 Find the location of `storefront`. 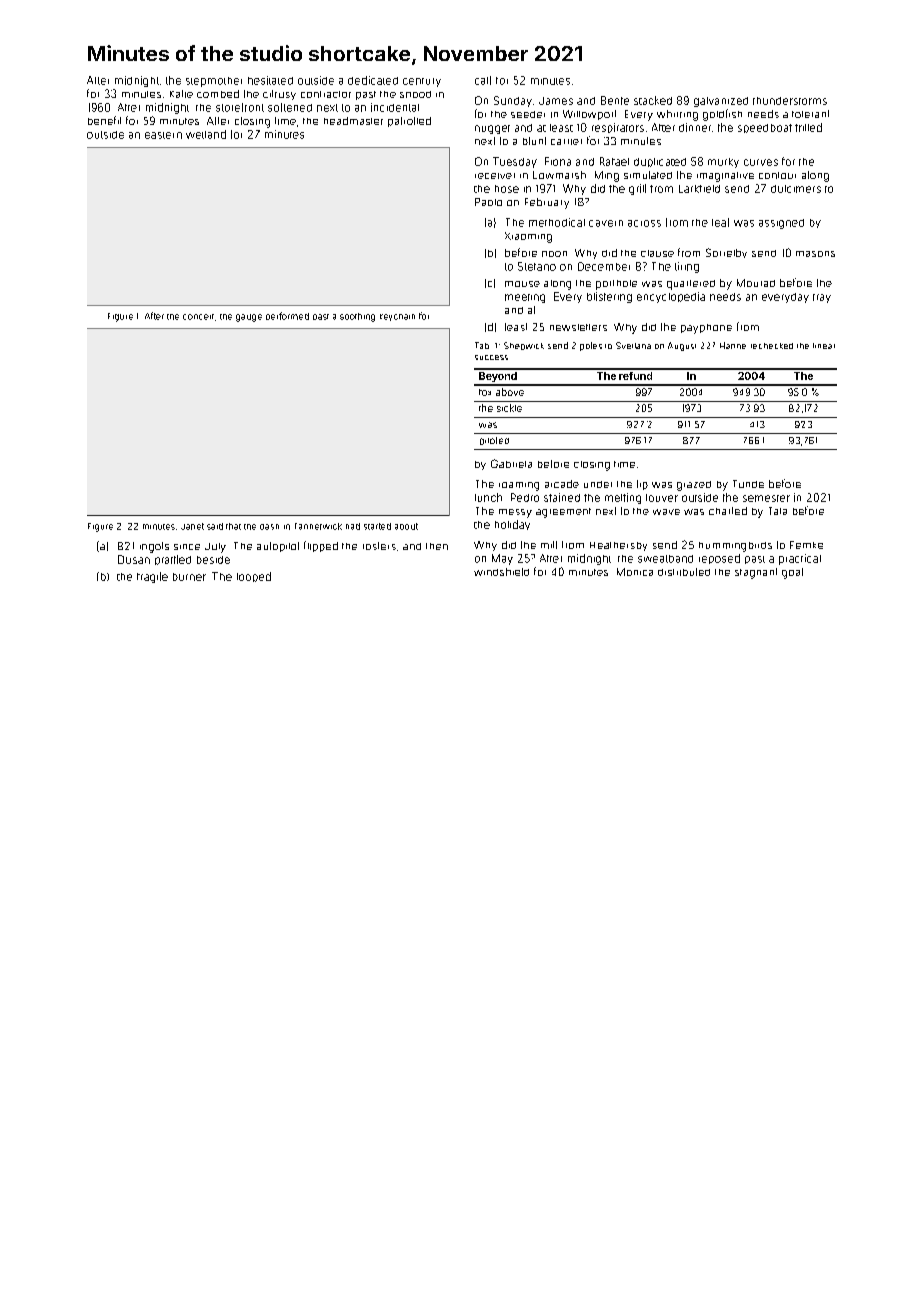

storefront is located at coordinates (240, 107).
